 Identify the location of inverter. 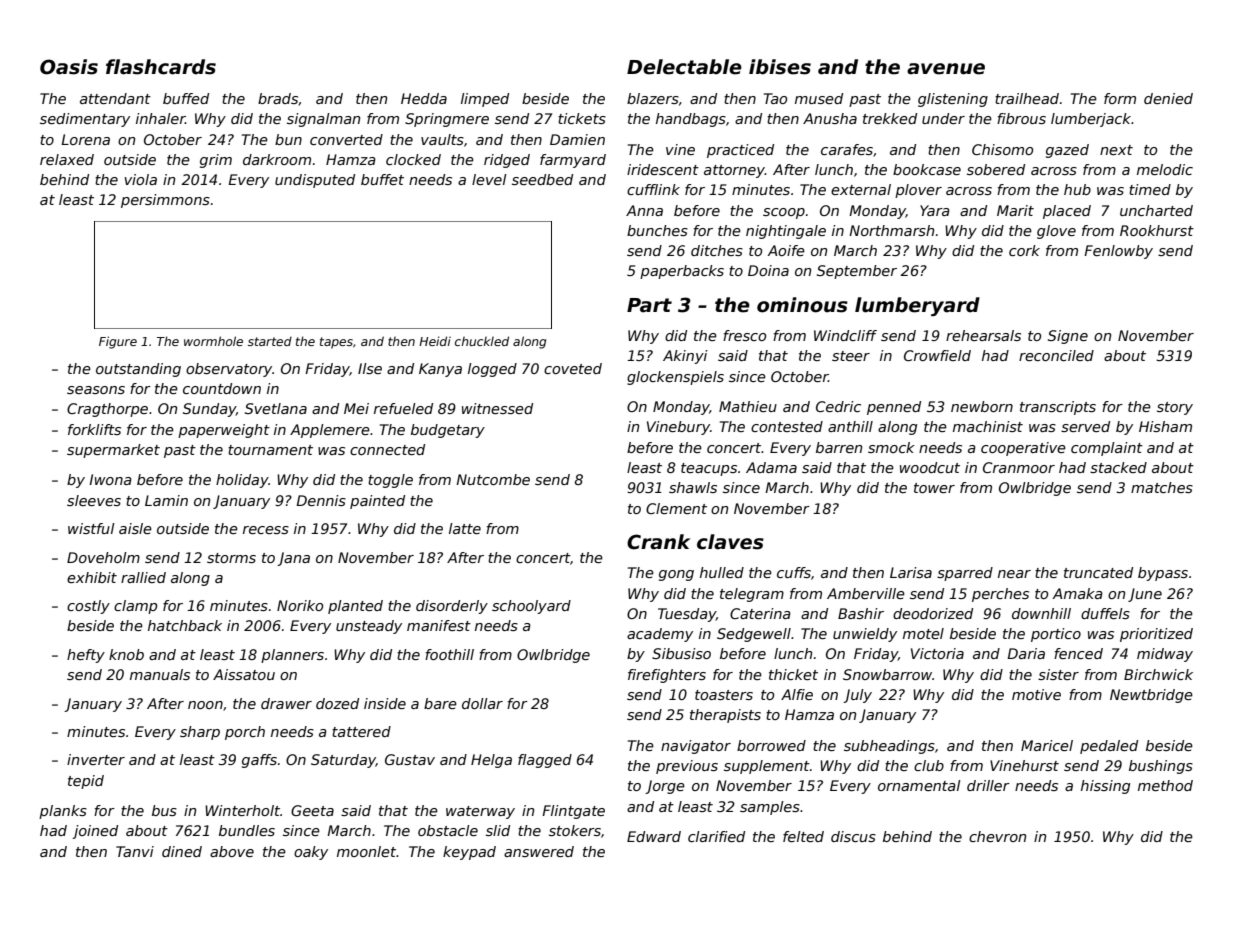
(96, 759).
